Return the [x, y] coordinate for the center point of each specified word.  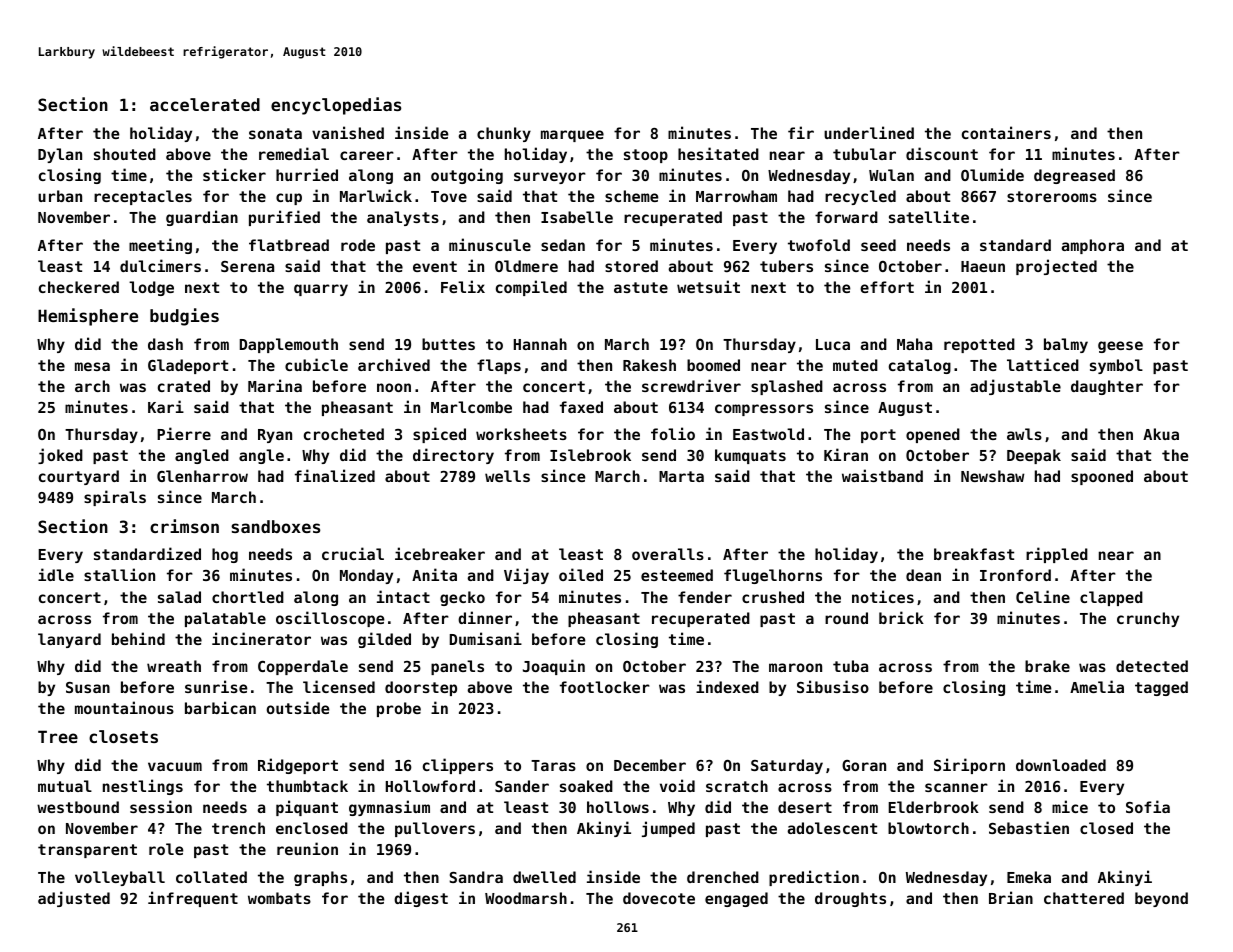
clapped [1111, 598]
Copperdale [303, 667]
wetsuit [708, 286]
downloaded [1061, 765]
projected [1056, 267]
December [650, 765]
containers [1006, 132]
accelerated [205, 104]
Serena [247, 266]
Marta [681, 476]
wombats [279, 898]
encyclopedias [336, 106]
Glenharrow [202, 476]
